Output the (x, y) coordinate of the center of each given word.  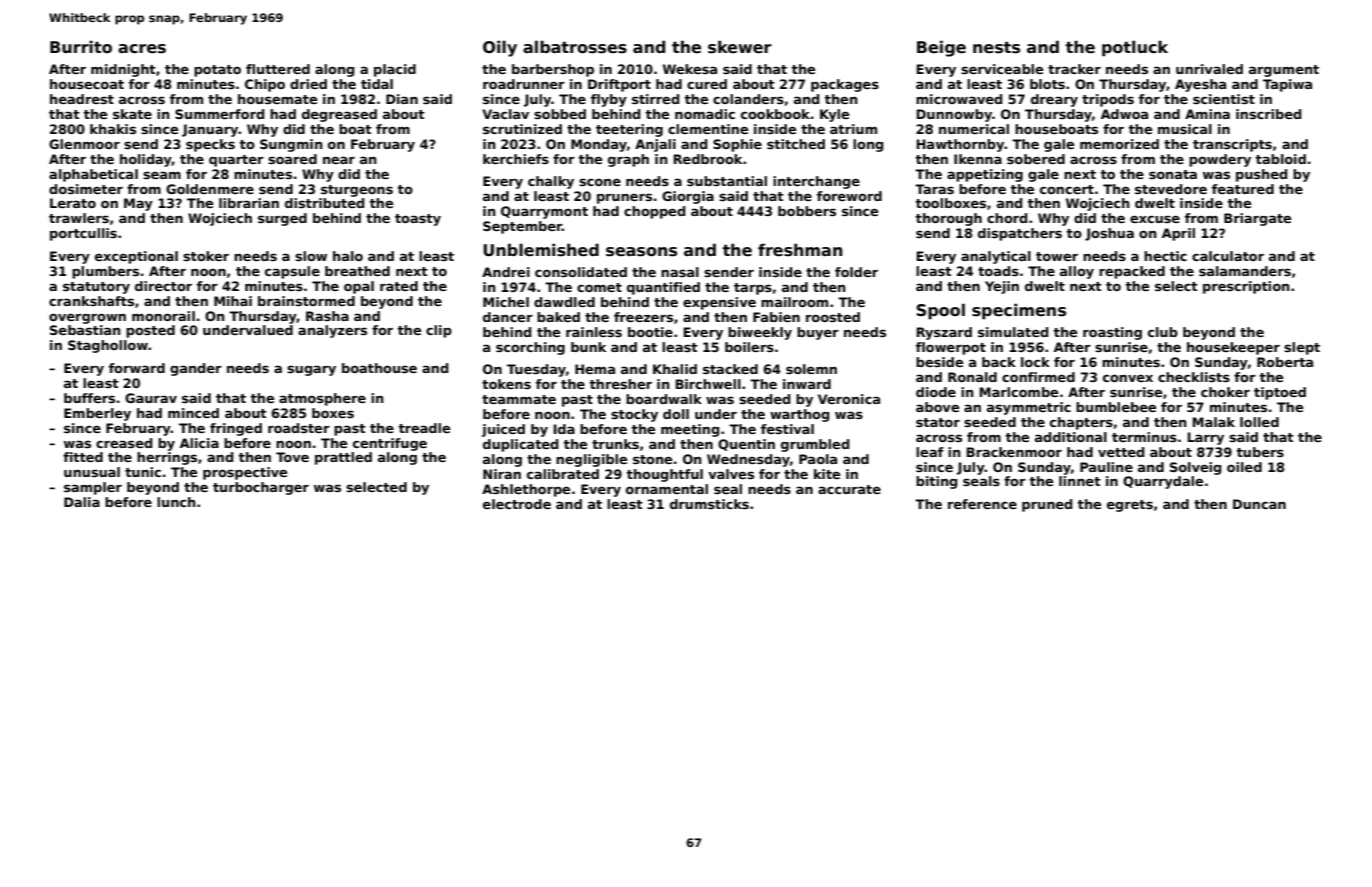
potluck (1135, 48)
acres (142, 49)
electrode (517, 504)
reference (982, 504)
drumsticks (709, 504)
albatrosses (575, 47)
